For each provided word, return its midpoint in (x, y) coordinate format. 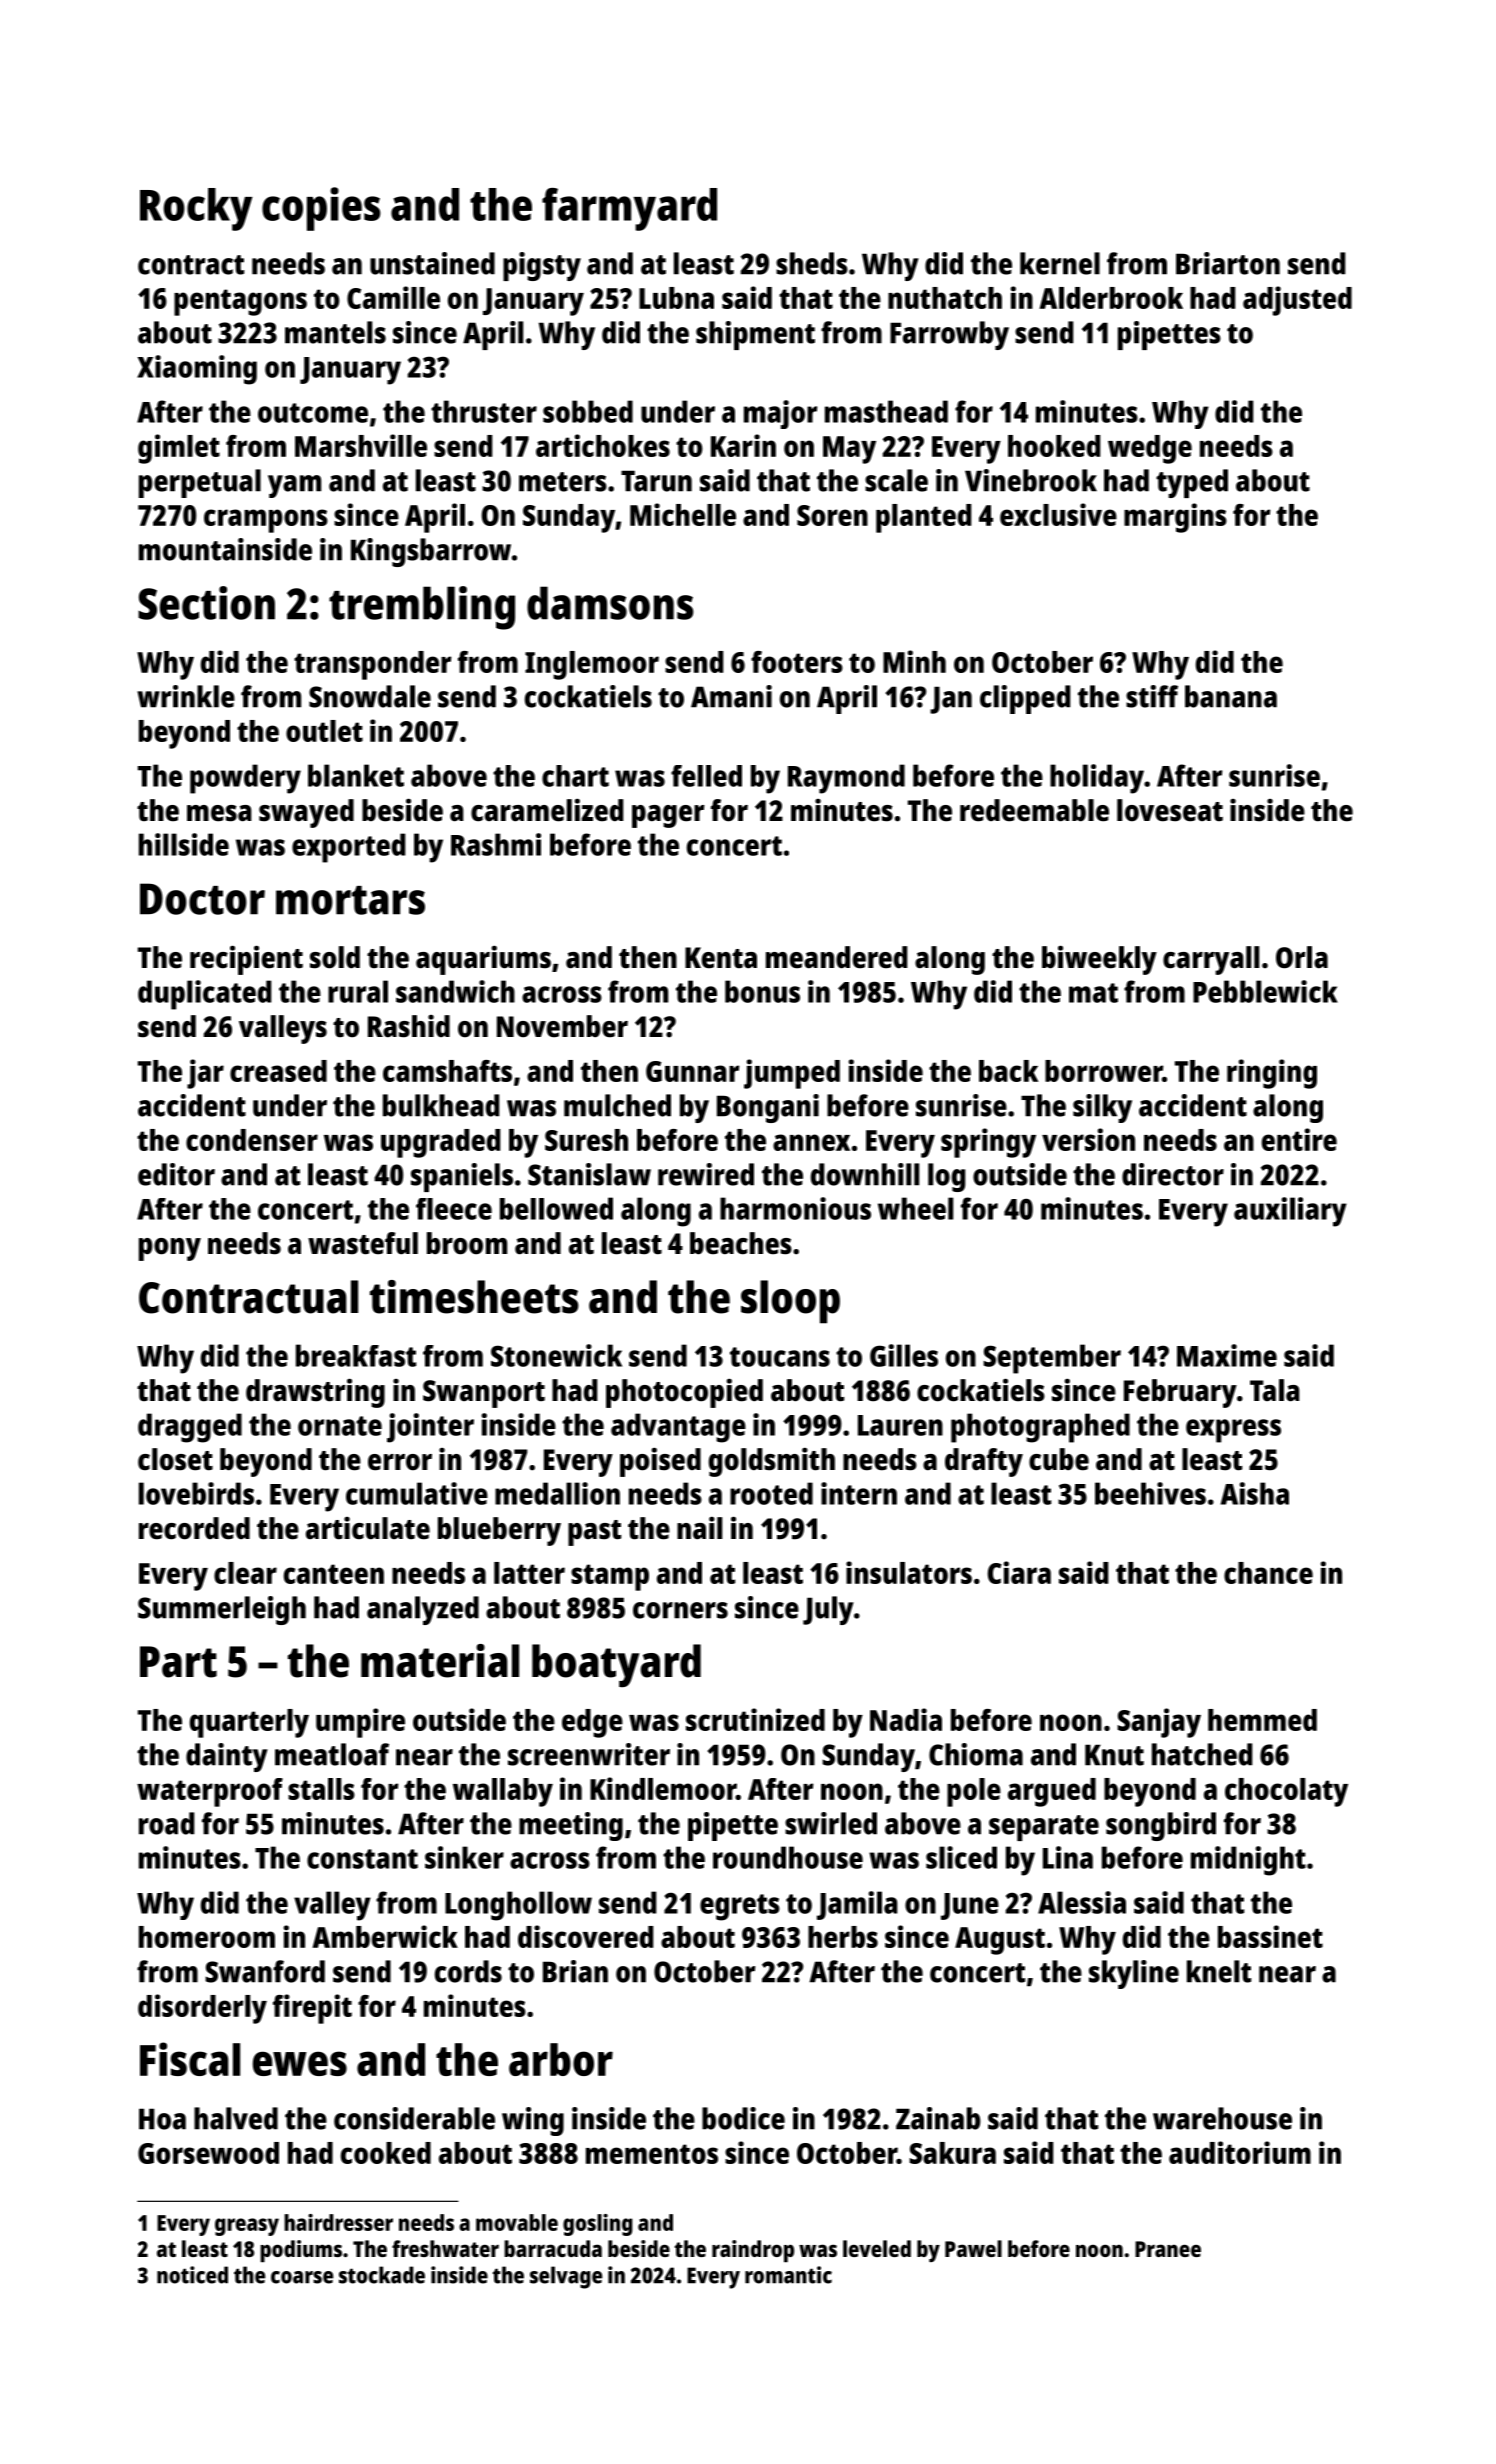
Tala (1275, 1390)
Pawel (973, 2248)
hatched (1202, 1754)
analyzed (423, 1610)
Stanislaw (589, 1174)
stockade (382, 2275)
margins (1175, 518)
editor (176, 1174)
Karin (743, 445)
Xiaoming (197, 370)
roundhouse (788, 1857)
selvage (566, 2277)
